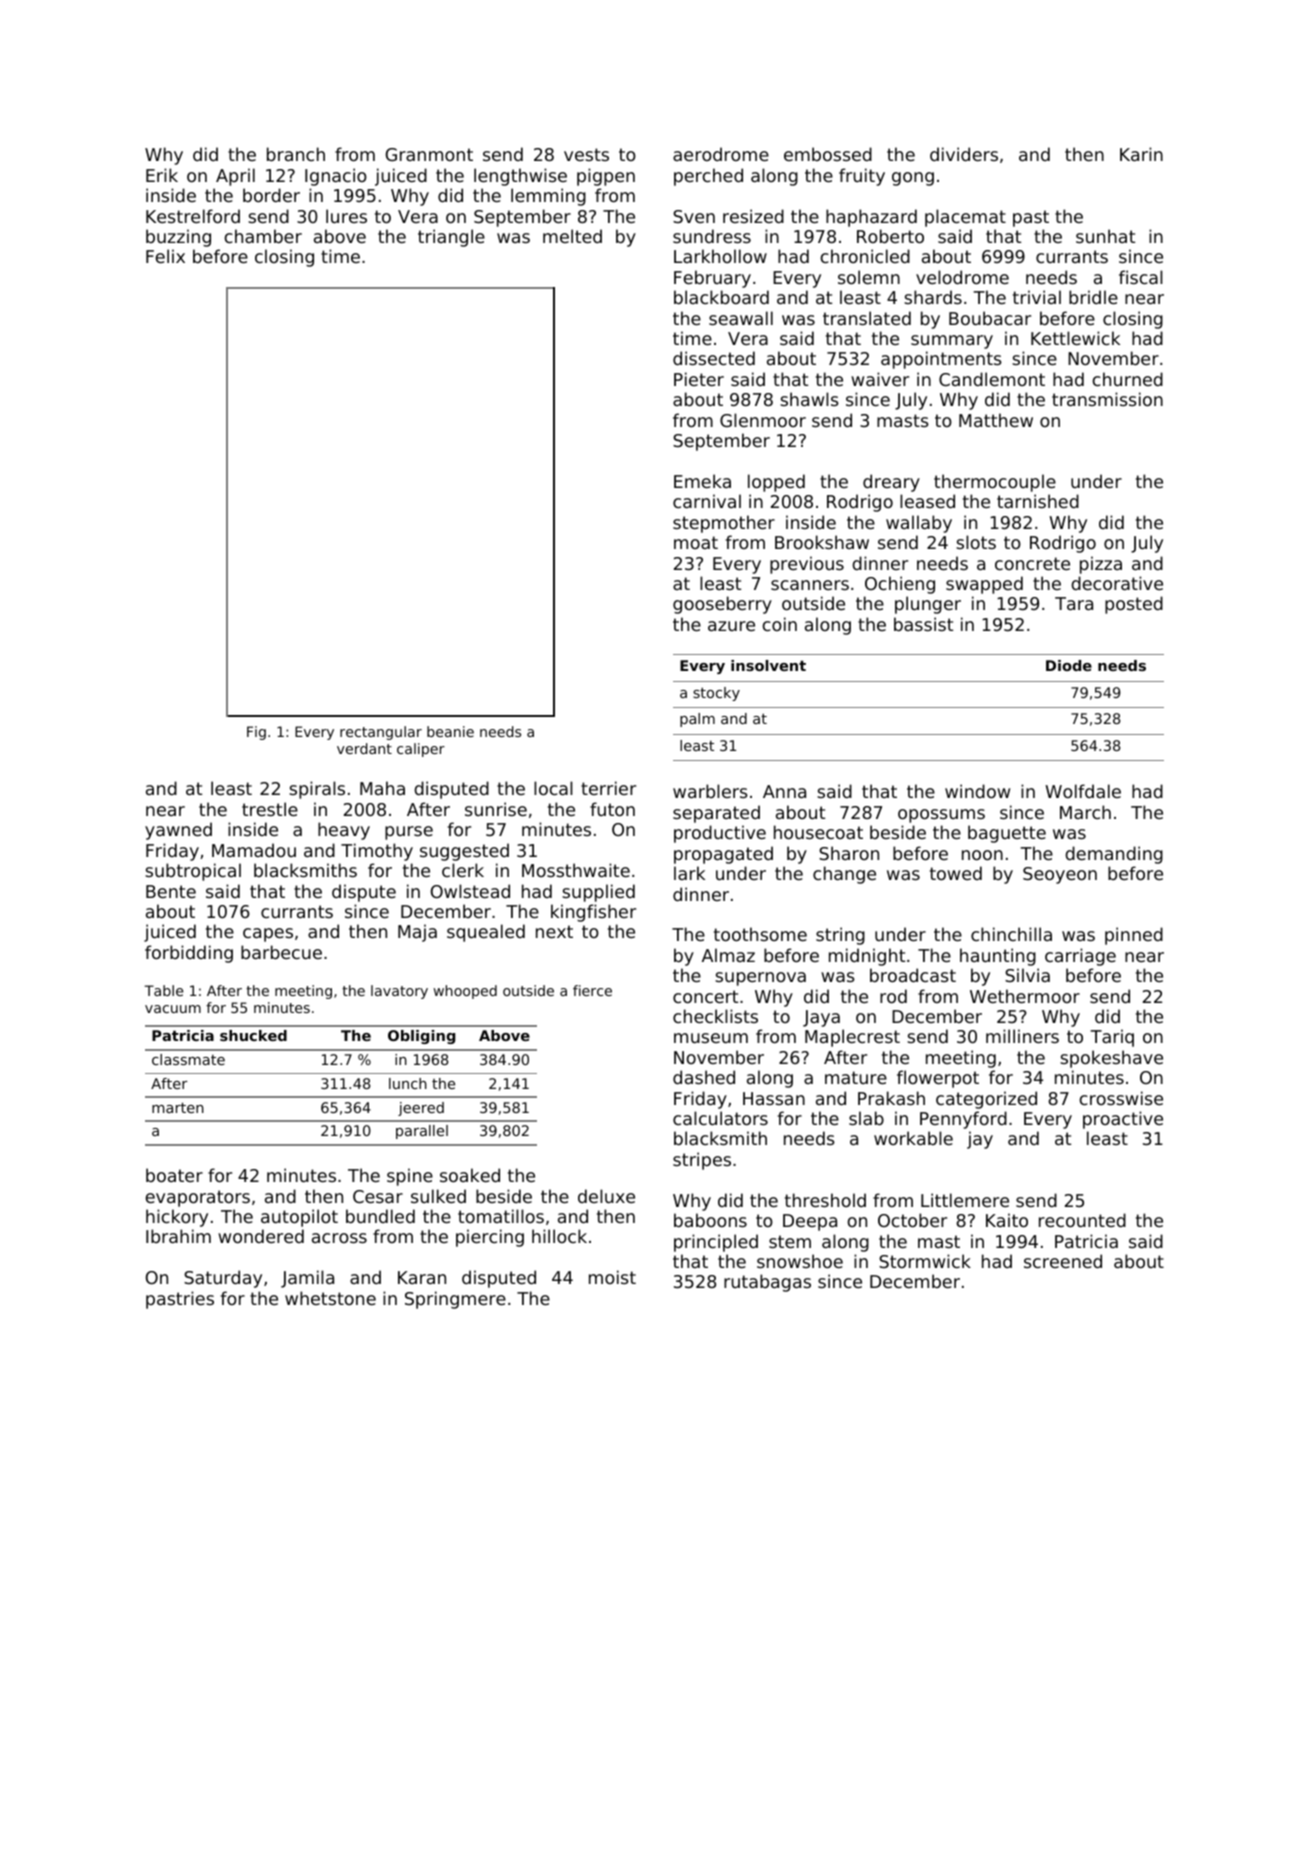  What do you see at coordinates (913, 975) in the screenshot?
I see `broadcast` at bounding box center [913, 975].
